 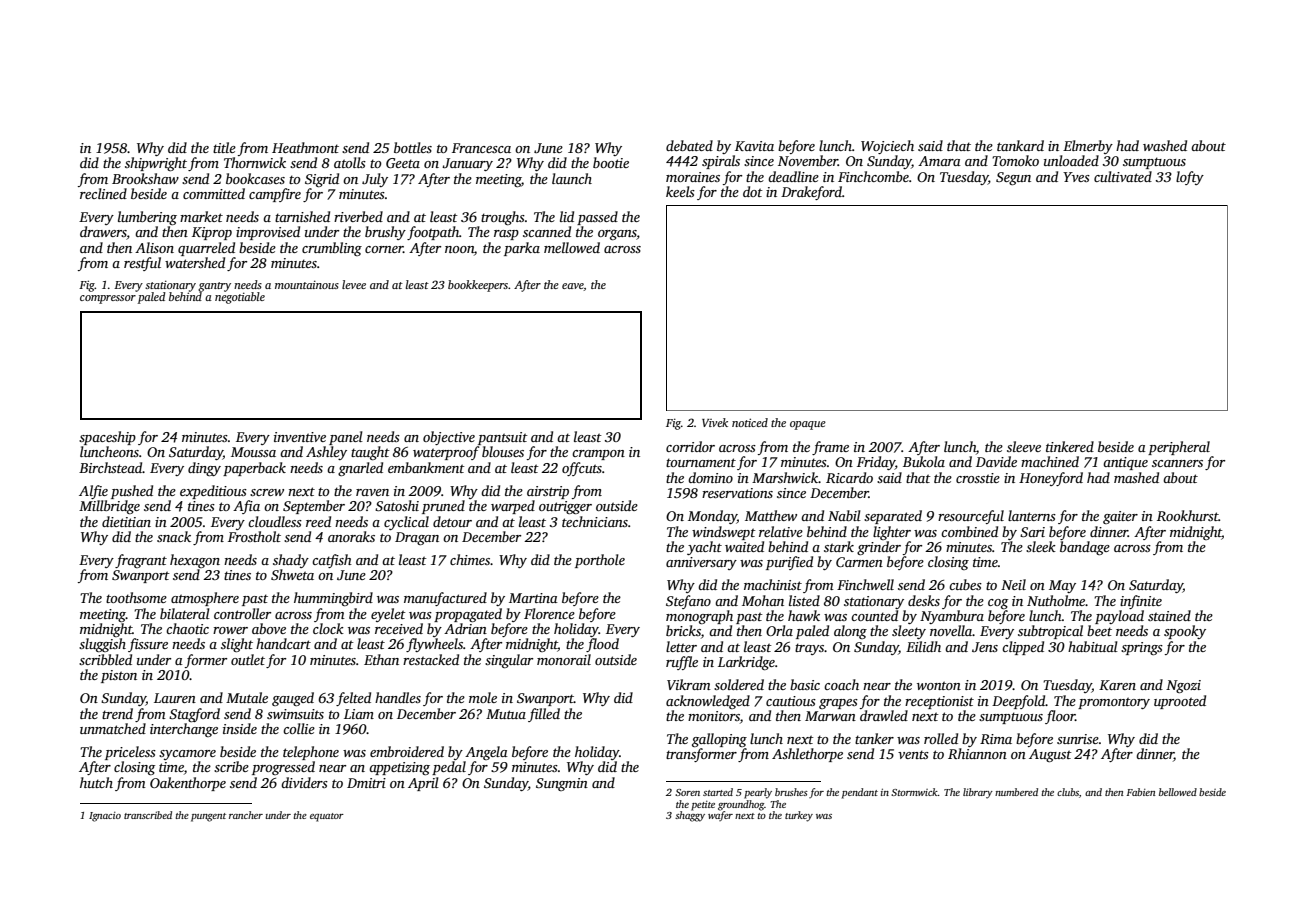 I want to click on clock, so click(x=328, y=628).
